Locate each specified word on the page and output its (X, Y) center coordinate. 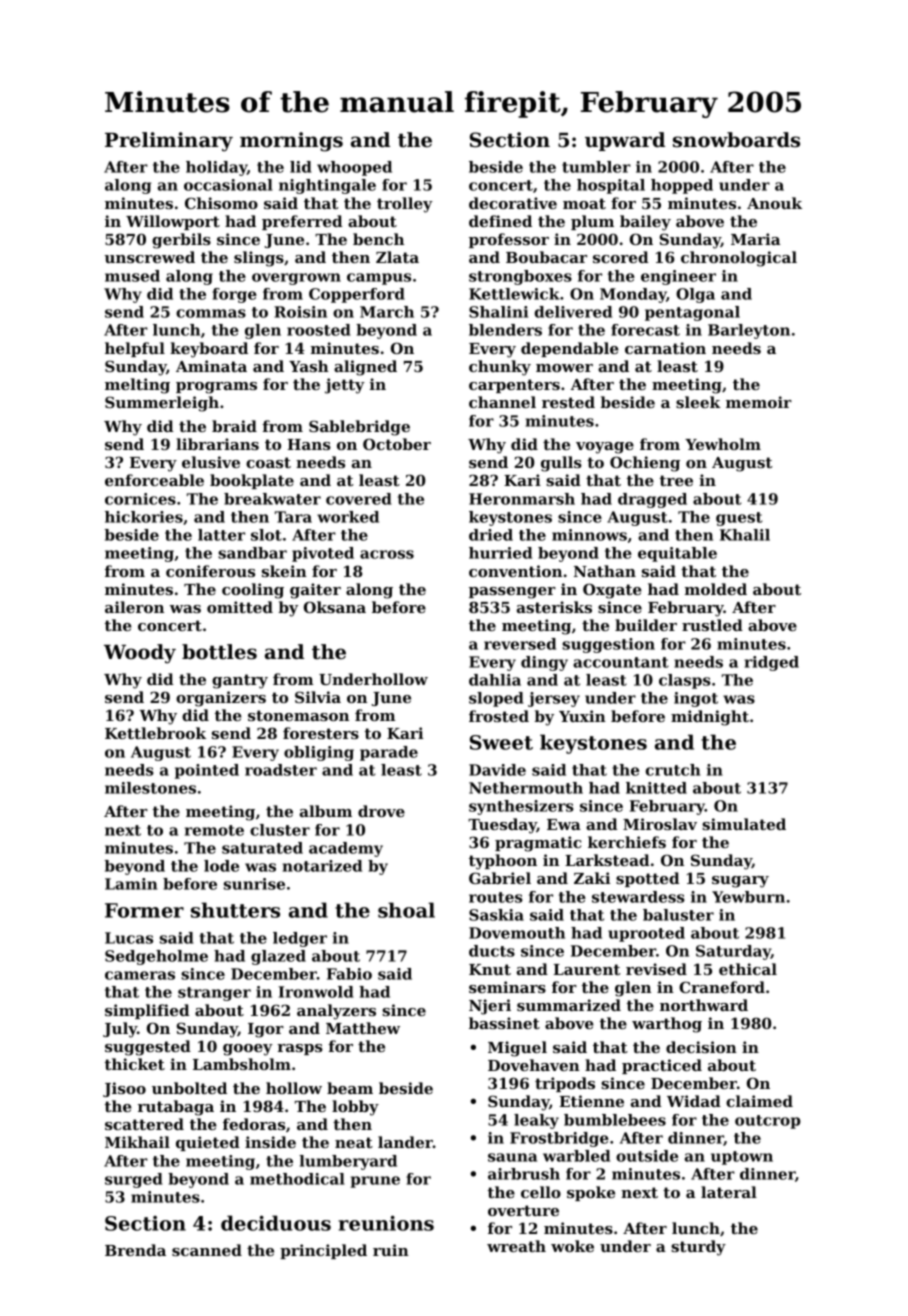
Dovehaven (534, 1065)
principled (323, 1251)
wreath (516, 1246)
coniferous (210, 571)
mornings (291, 142)
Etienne (591, 1101)
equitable (677, 554)
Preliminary (169, 142)
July (120, 1030)
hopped (682, 186)
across (387, 554)
